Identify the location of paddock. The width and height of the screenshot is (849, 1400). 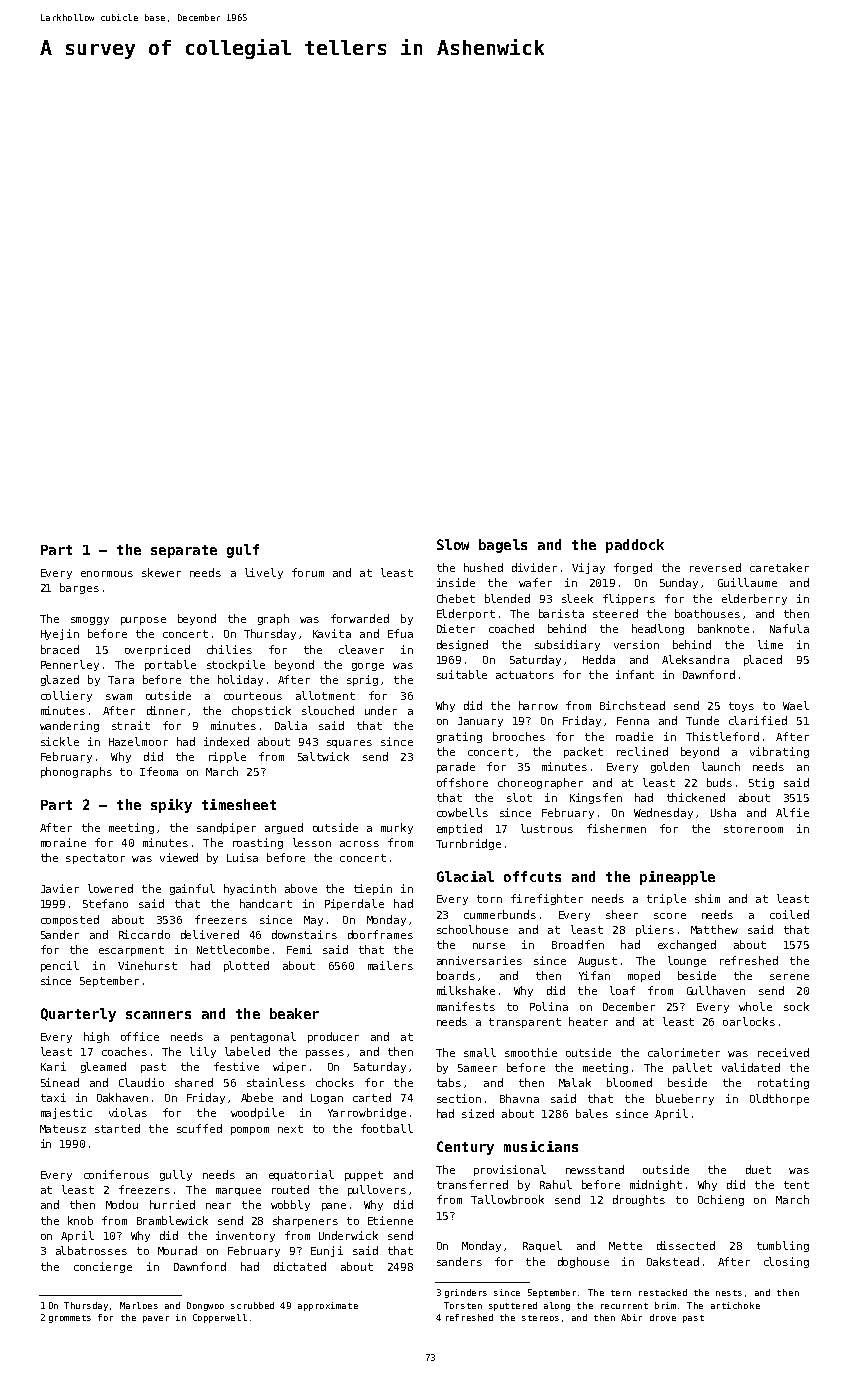
(635, 546).
